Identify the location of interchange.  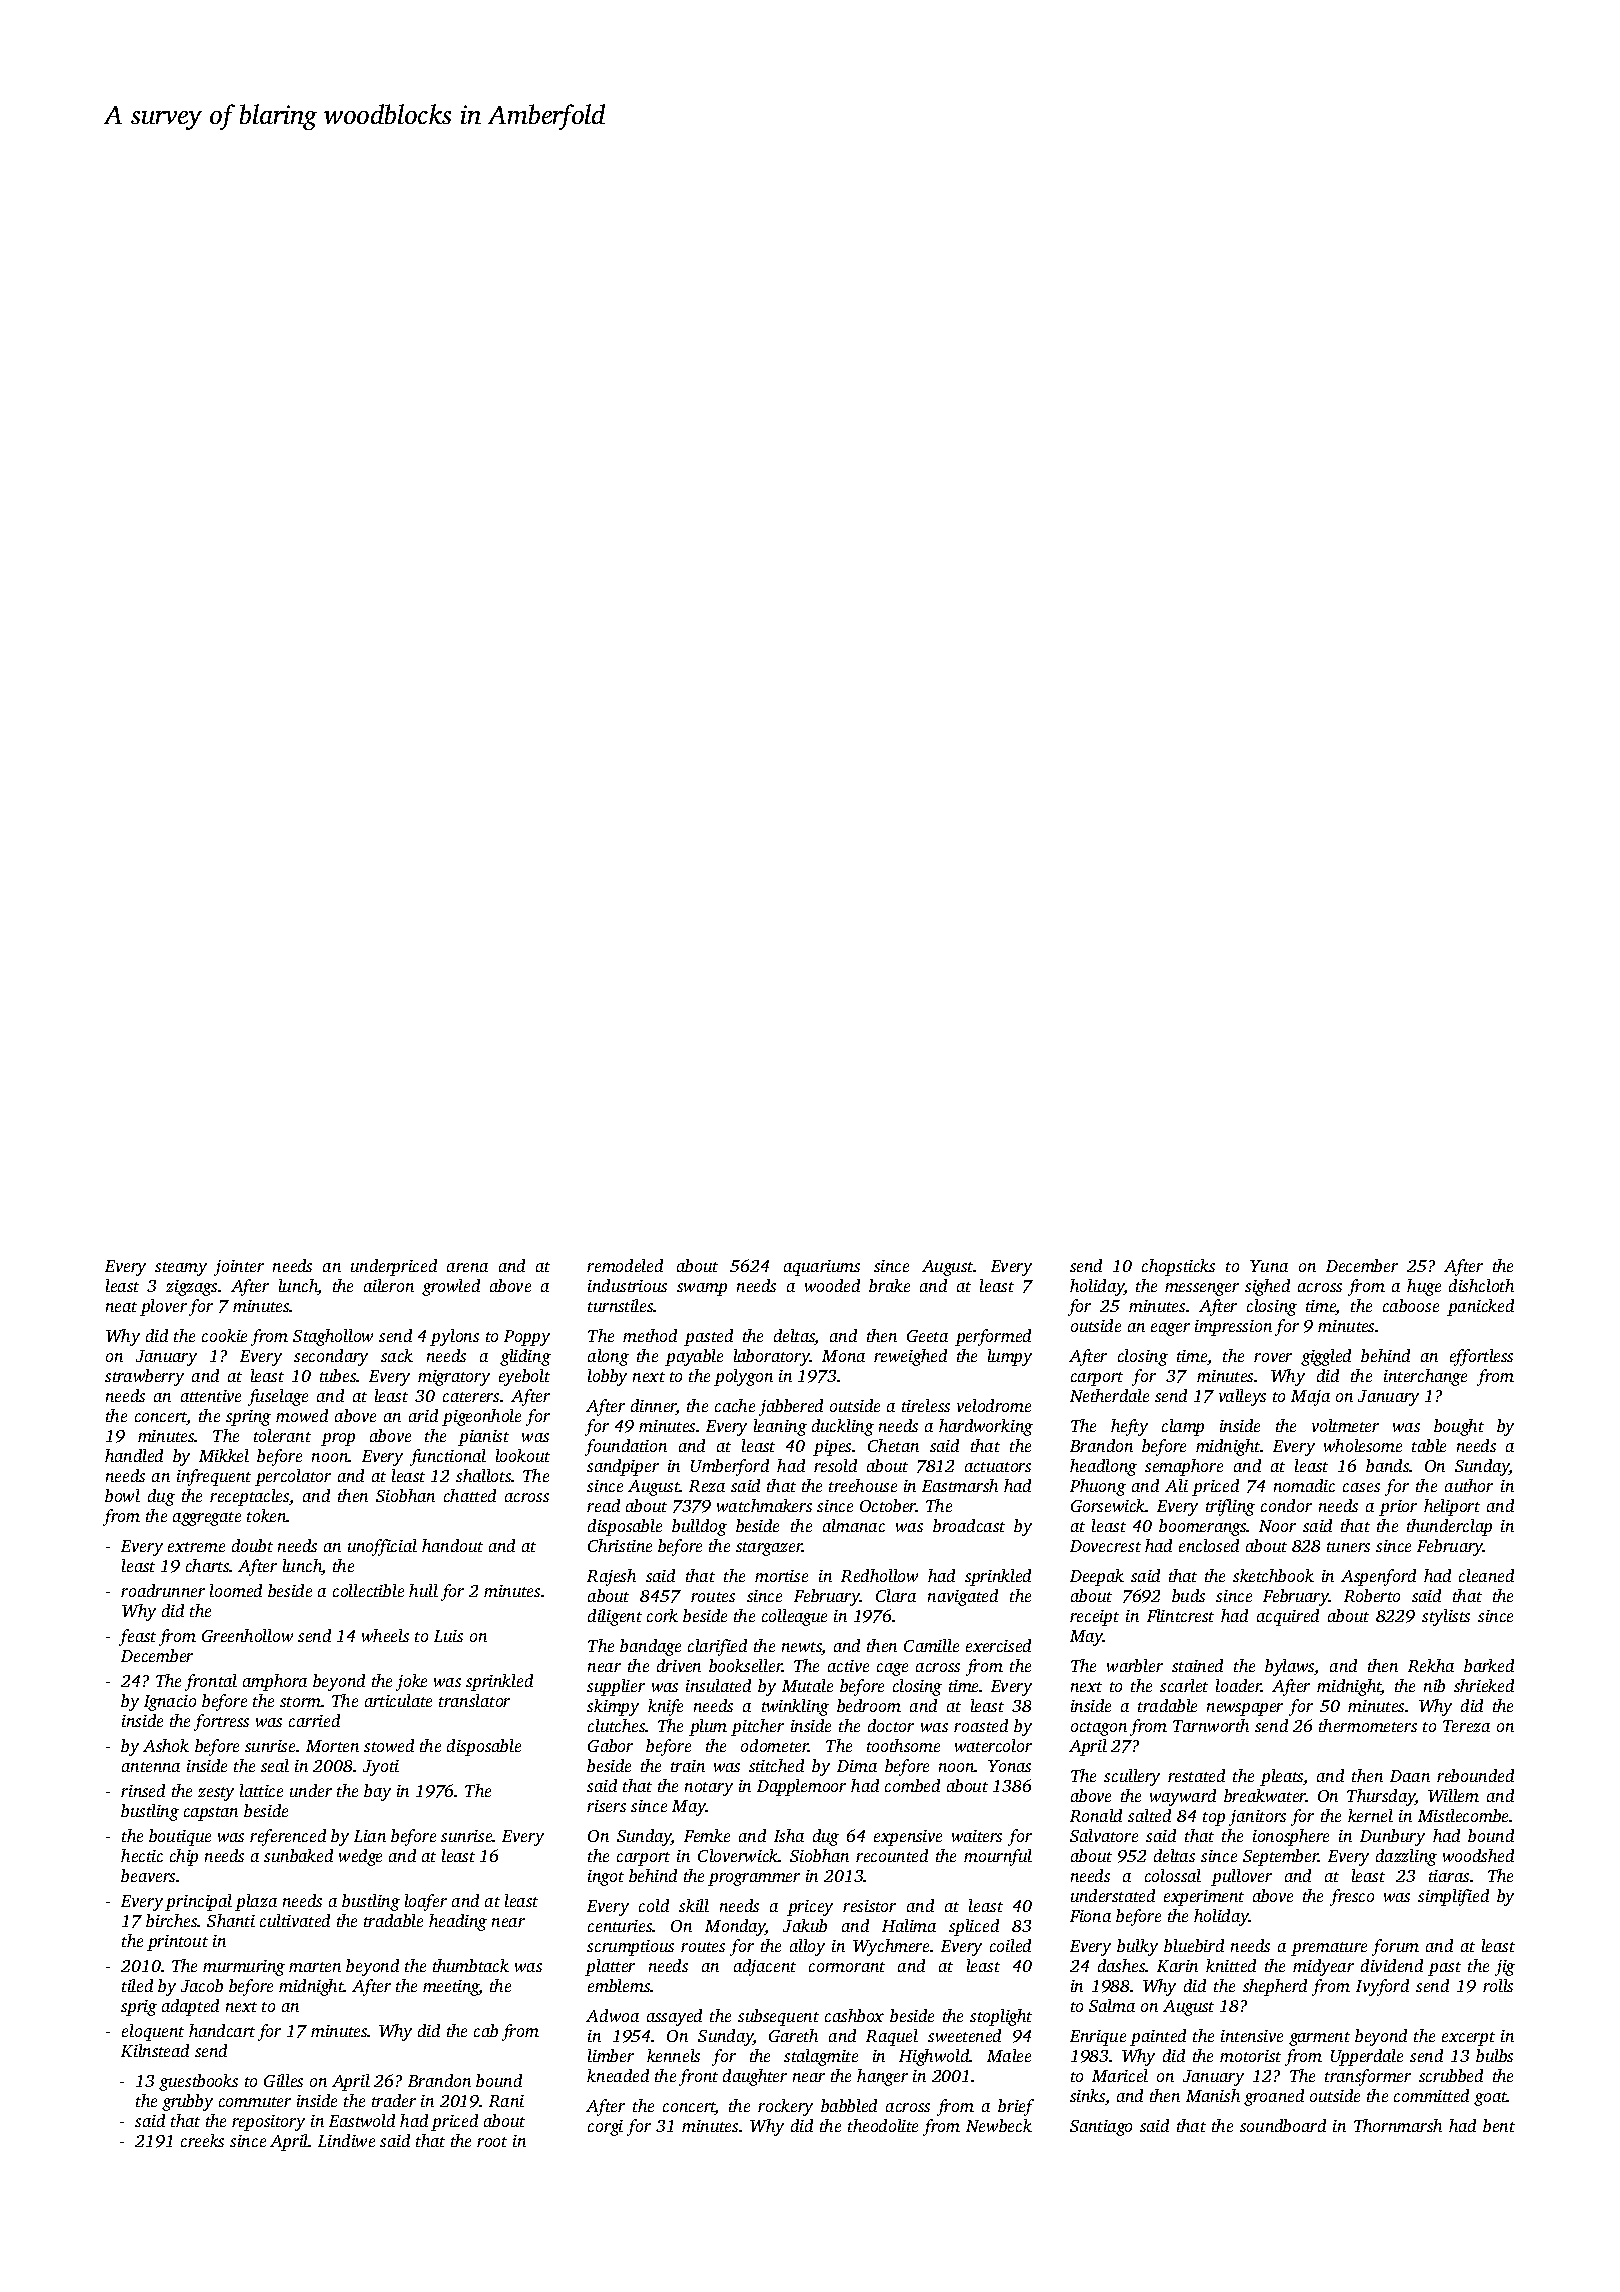
(1425, 1377).
